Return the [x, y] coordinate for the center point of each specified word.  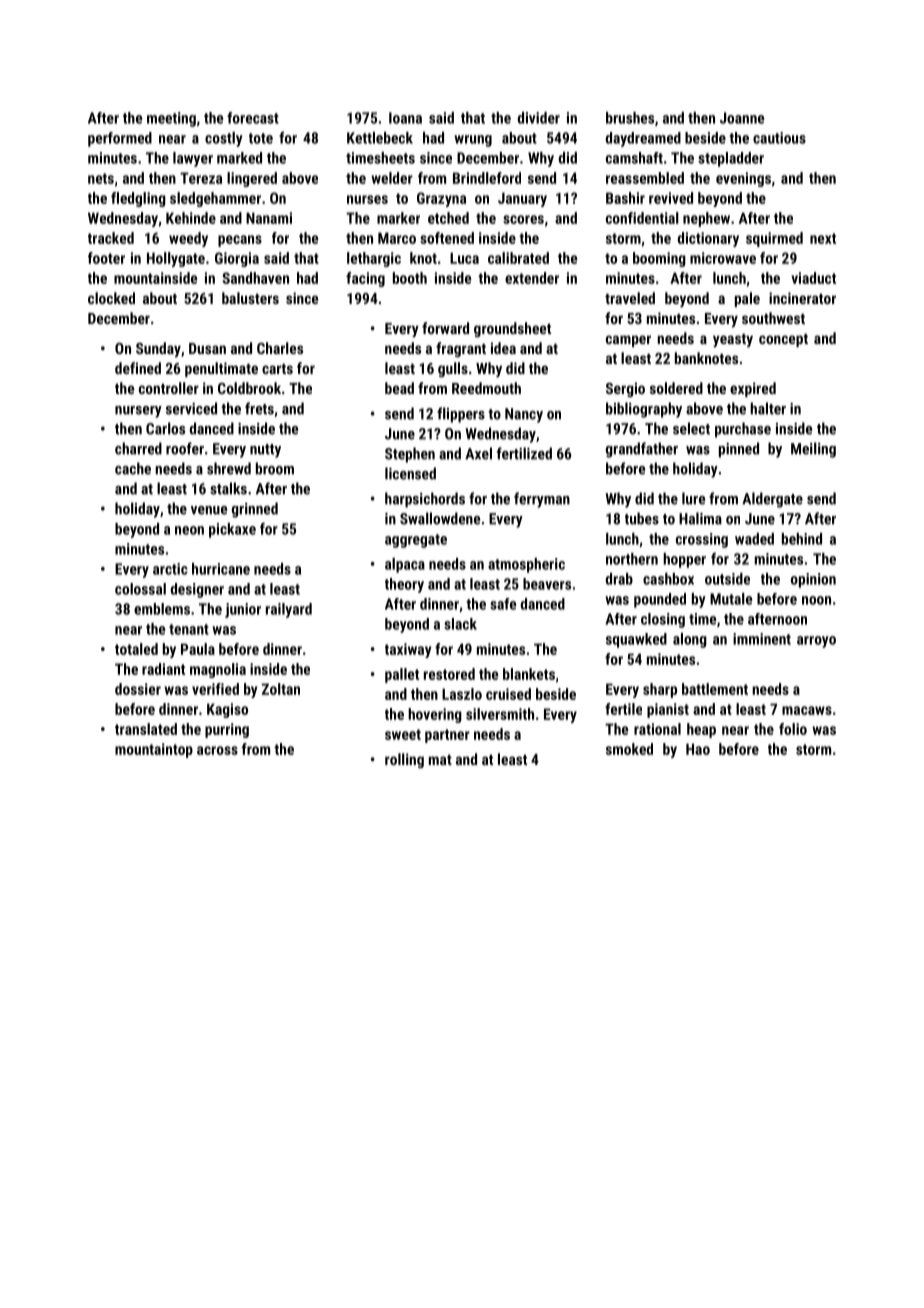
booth [410, 278]
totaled [136, 649]
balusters [250, 298]
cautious [779, 138]
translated [146, 729]
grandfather [642, 450]
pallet [402, 675]
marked [239, 158]
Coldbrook [249, 388]
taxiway [408, 650]
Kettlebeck [380, 138]
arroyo [816, 642]
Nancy [524, 415]
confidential [642, 218]
